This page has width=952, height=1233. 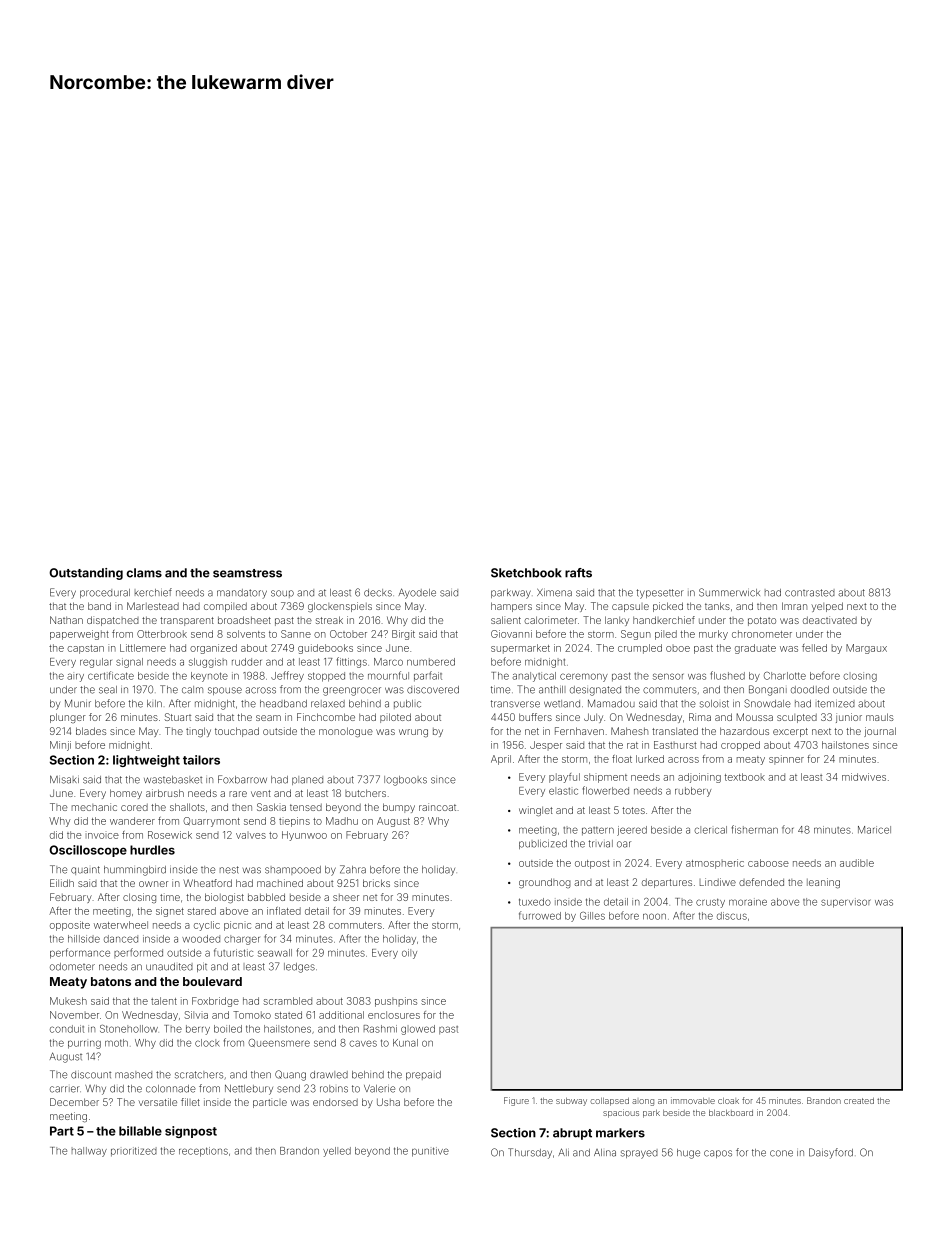 What do you see at coordinates (431, 662) in the page?
I see `numbered` at bounding box center [431, 662].
